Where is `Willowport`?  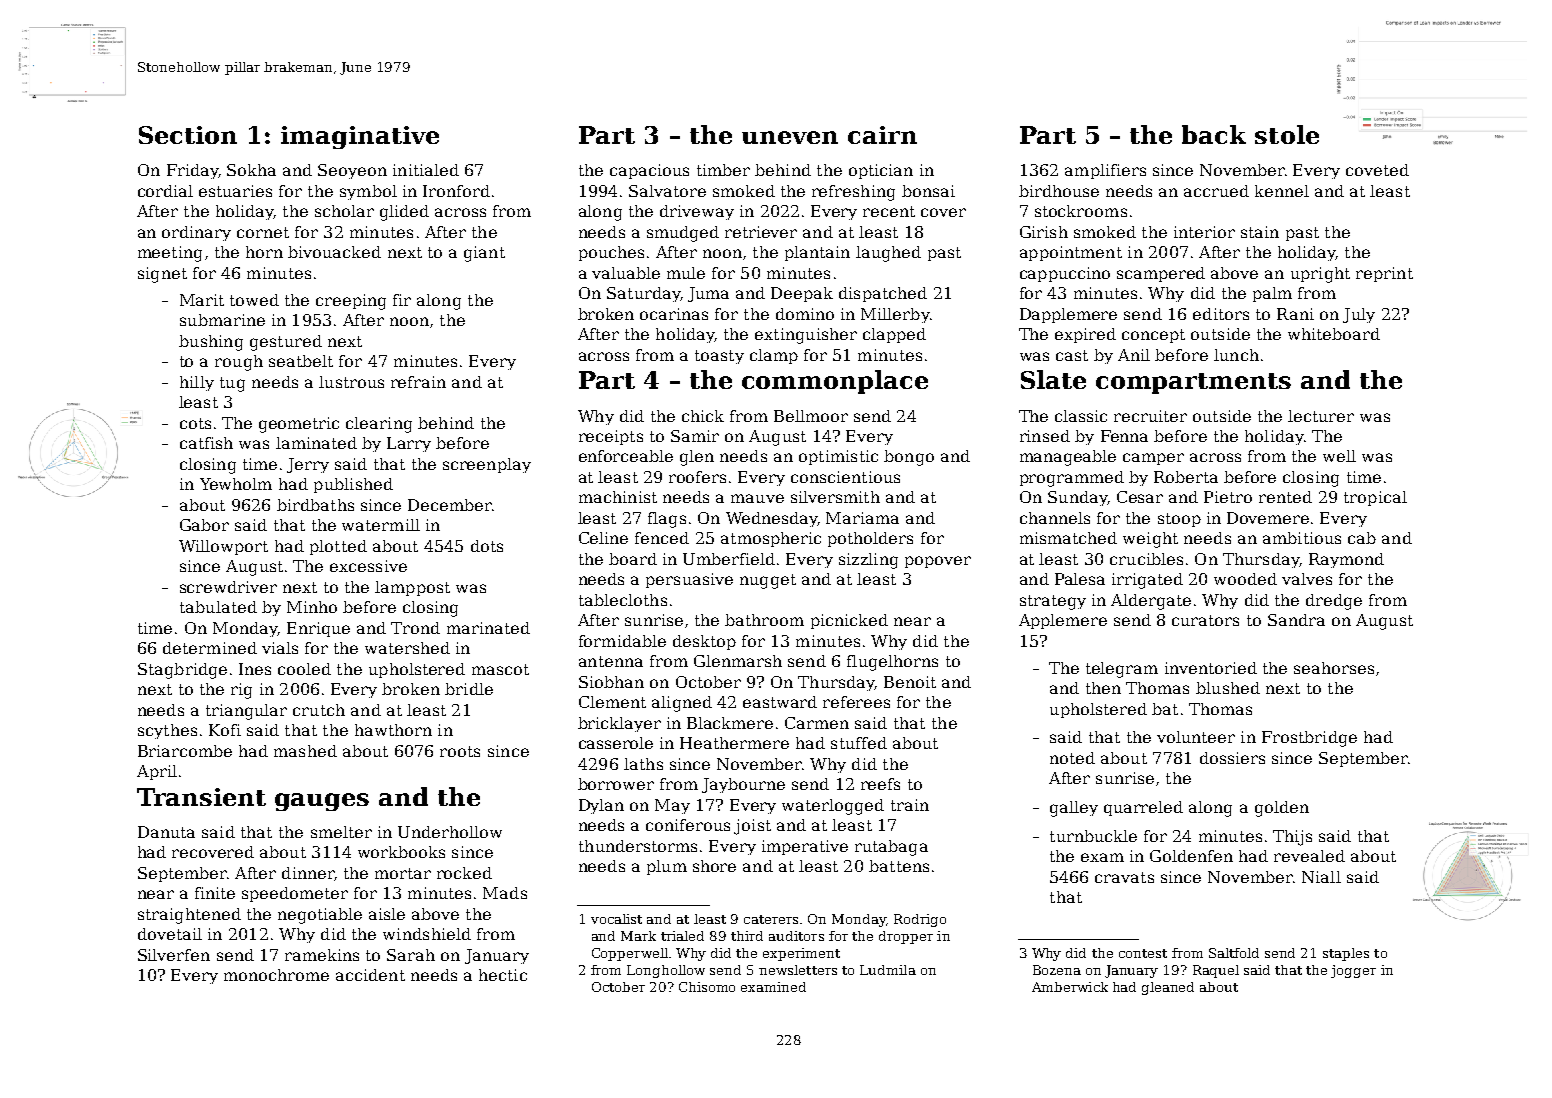 Willowport is located at coordinates (223, 547).
